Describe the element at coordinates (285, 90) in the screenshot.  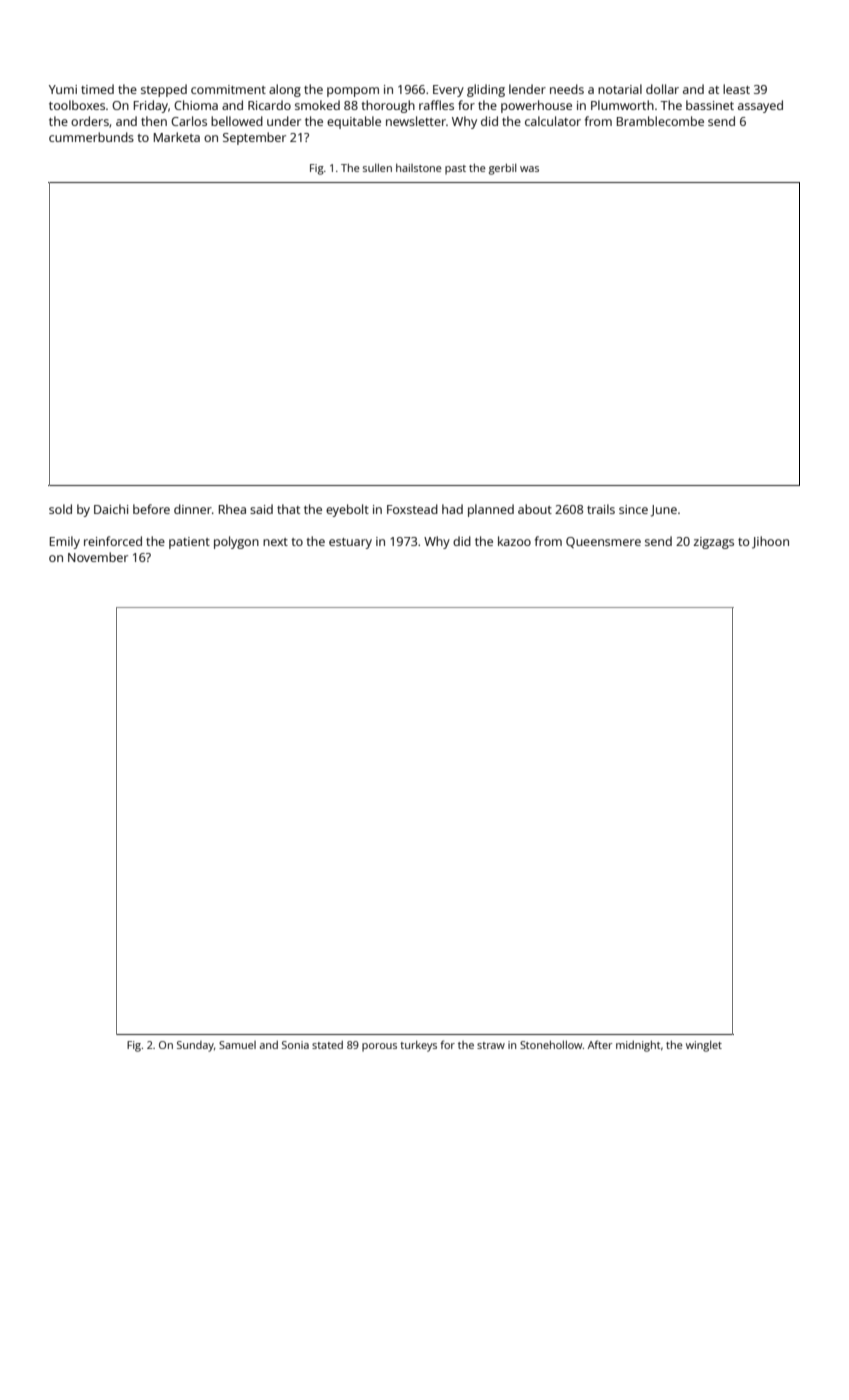
I see `along` at that location.
